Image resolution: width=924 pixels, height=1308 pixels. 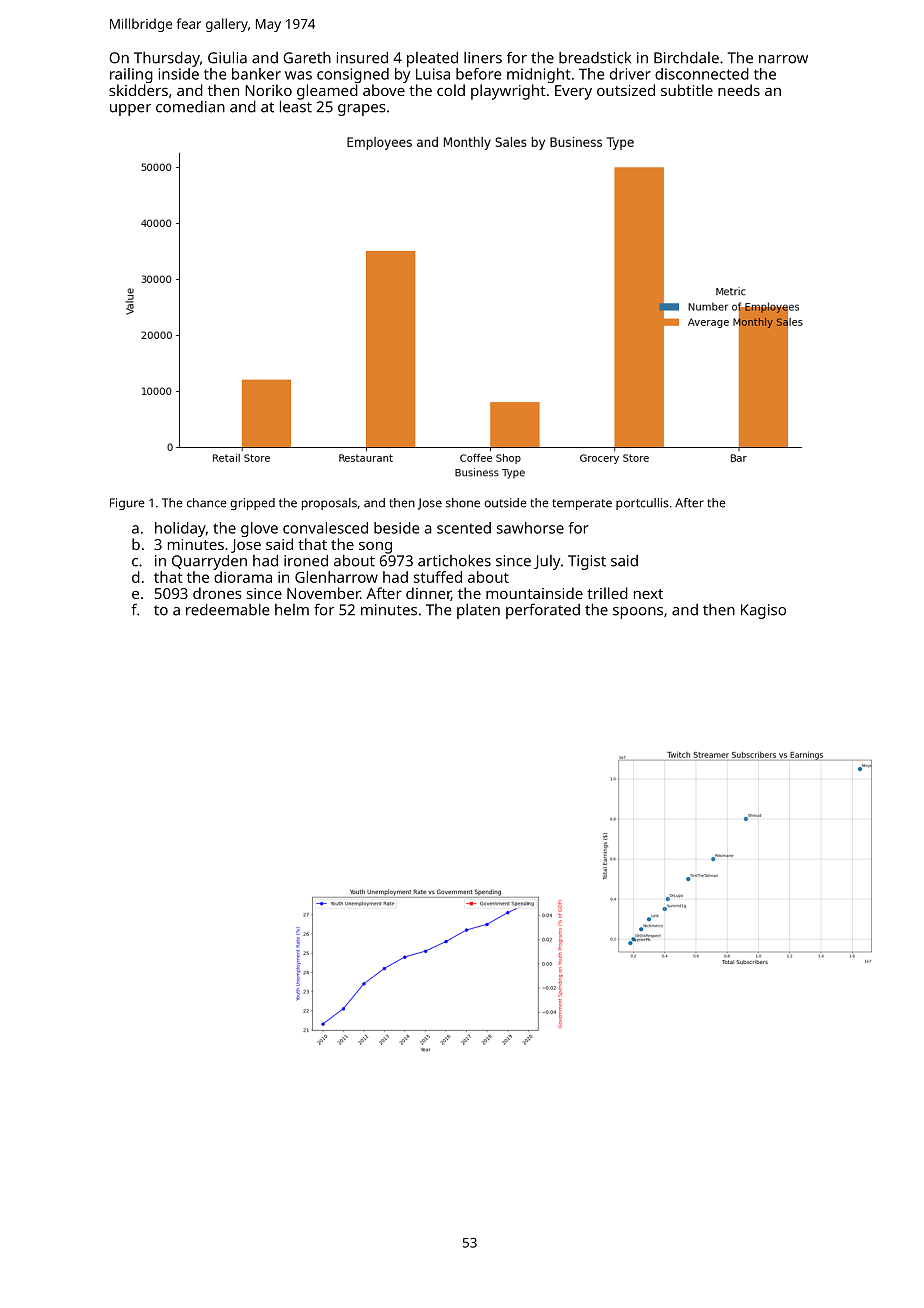 I want to click on proposals, so click(x=329, y=504).
